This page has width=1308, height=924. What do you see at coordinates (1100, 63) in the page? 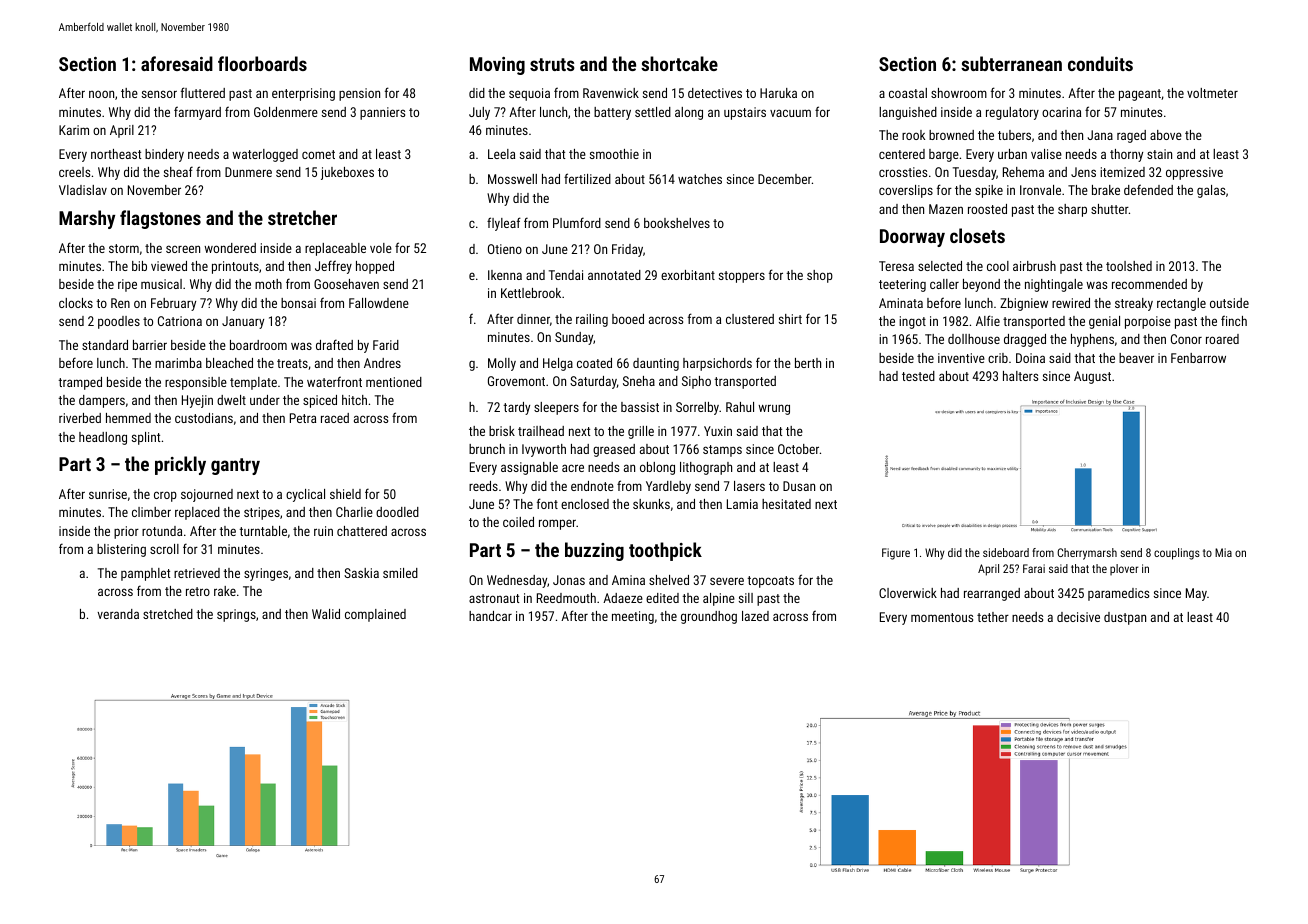
I see `conduits` at bounding box center [1100, 63].
